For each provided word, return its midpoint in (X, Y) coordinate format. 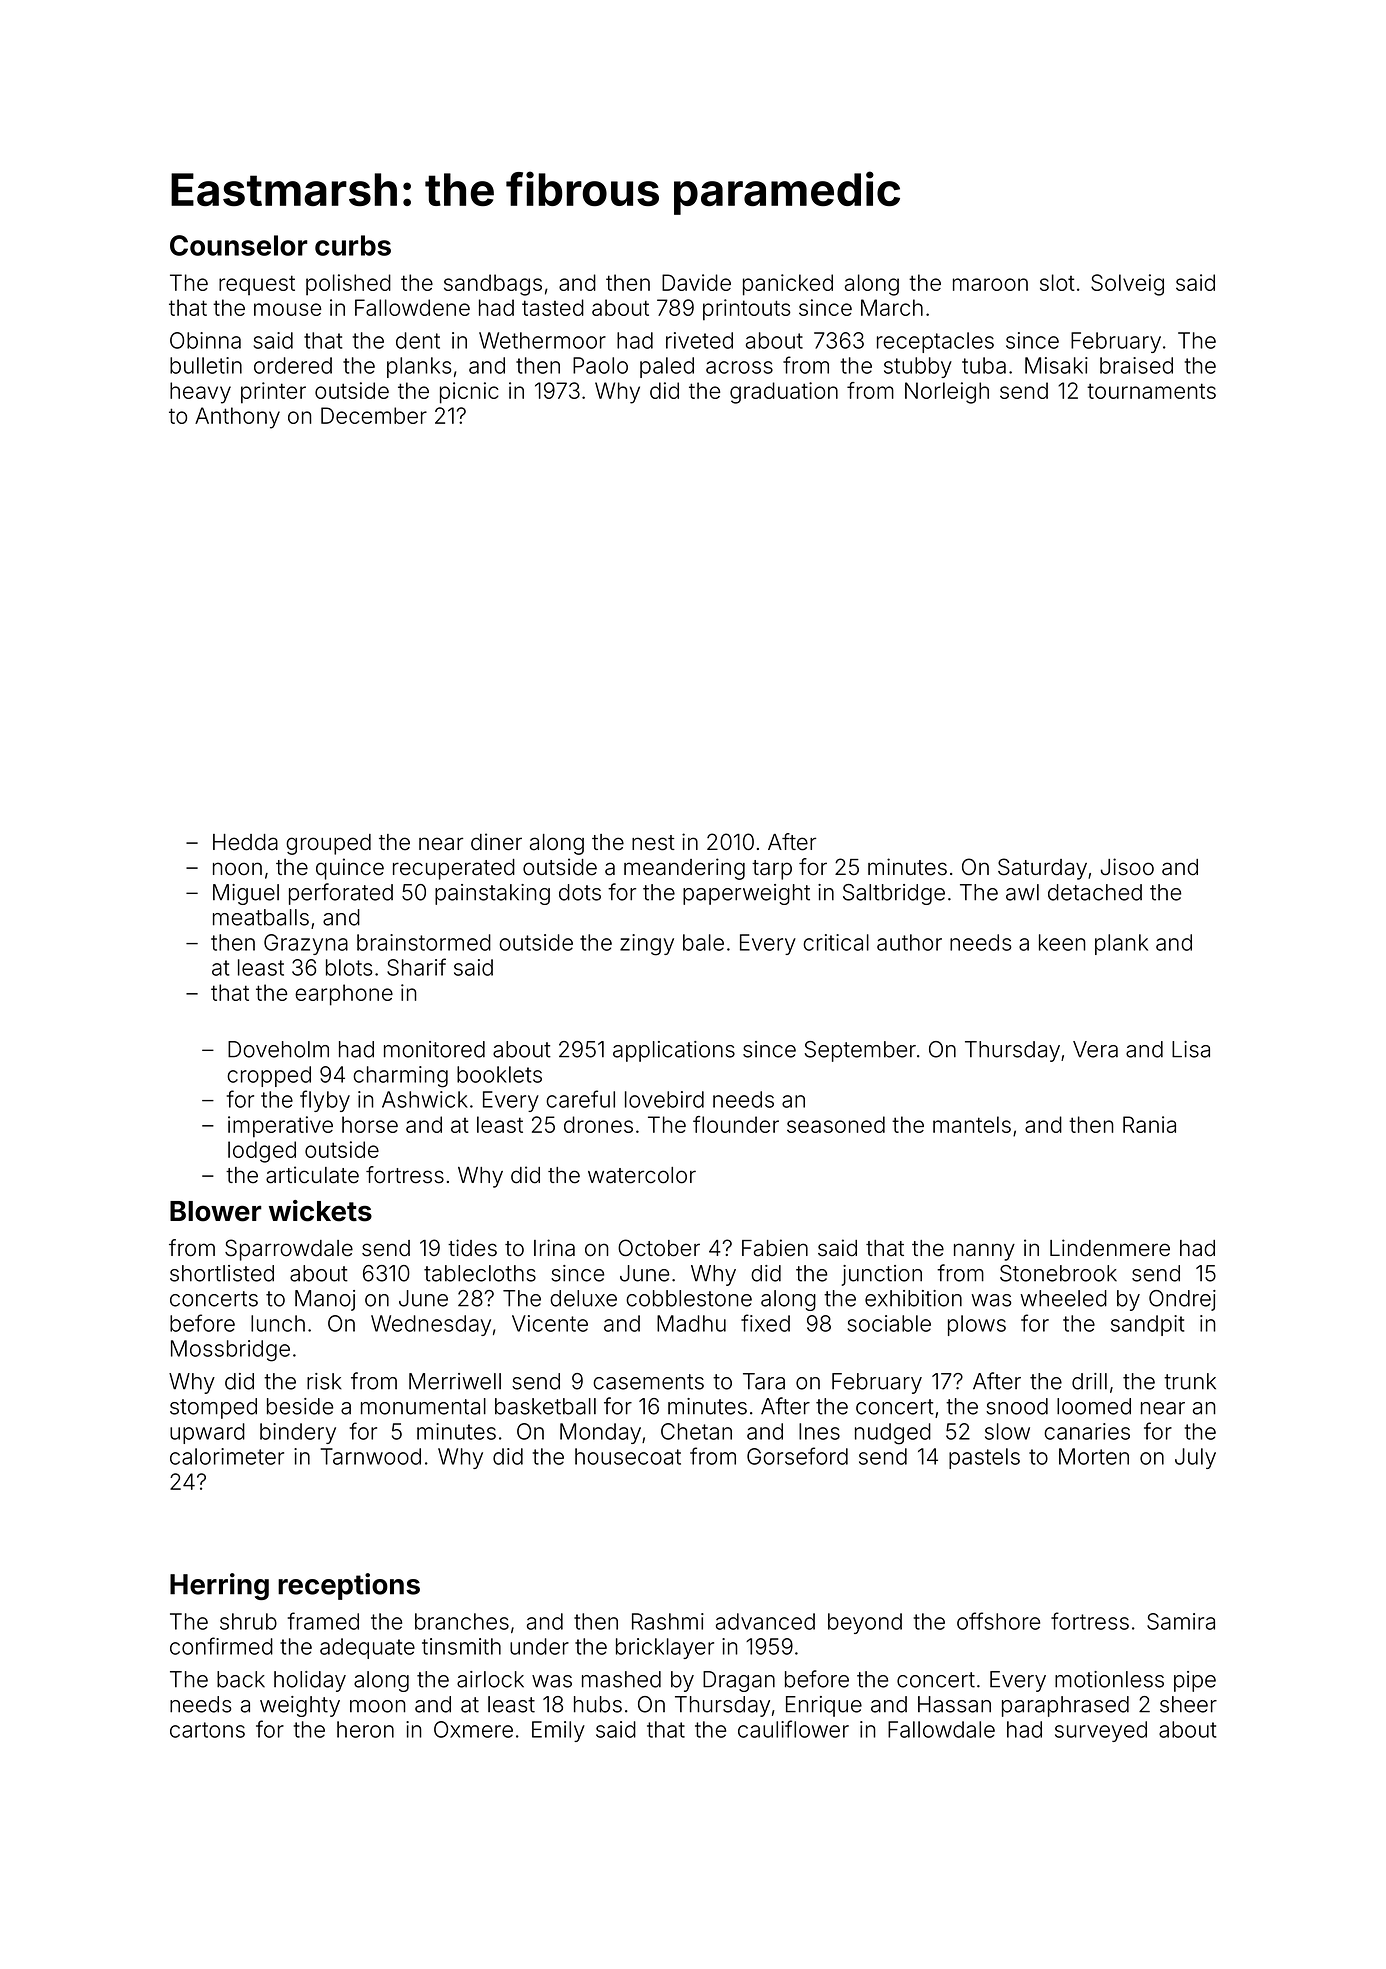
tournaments (1151, 391)
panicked (788, 285)
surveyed (1101, 1731)
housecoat (628, 1456)
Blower (216, 1211)
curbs (353, 245)
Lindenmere (1110, 1248)
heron (365, 1729)
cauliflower (793, 1729)
